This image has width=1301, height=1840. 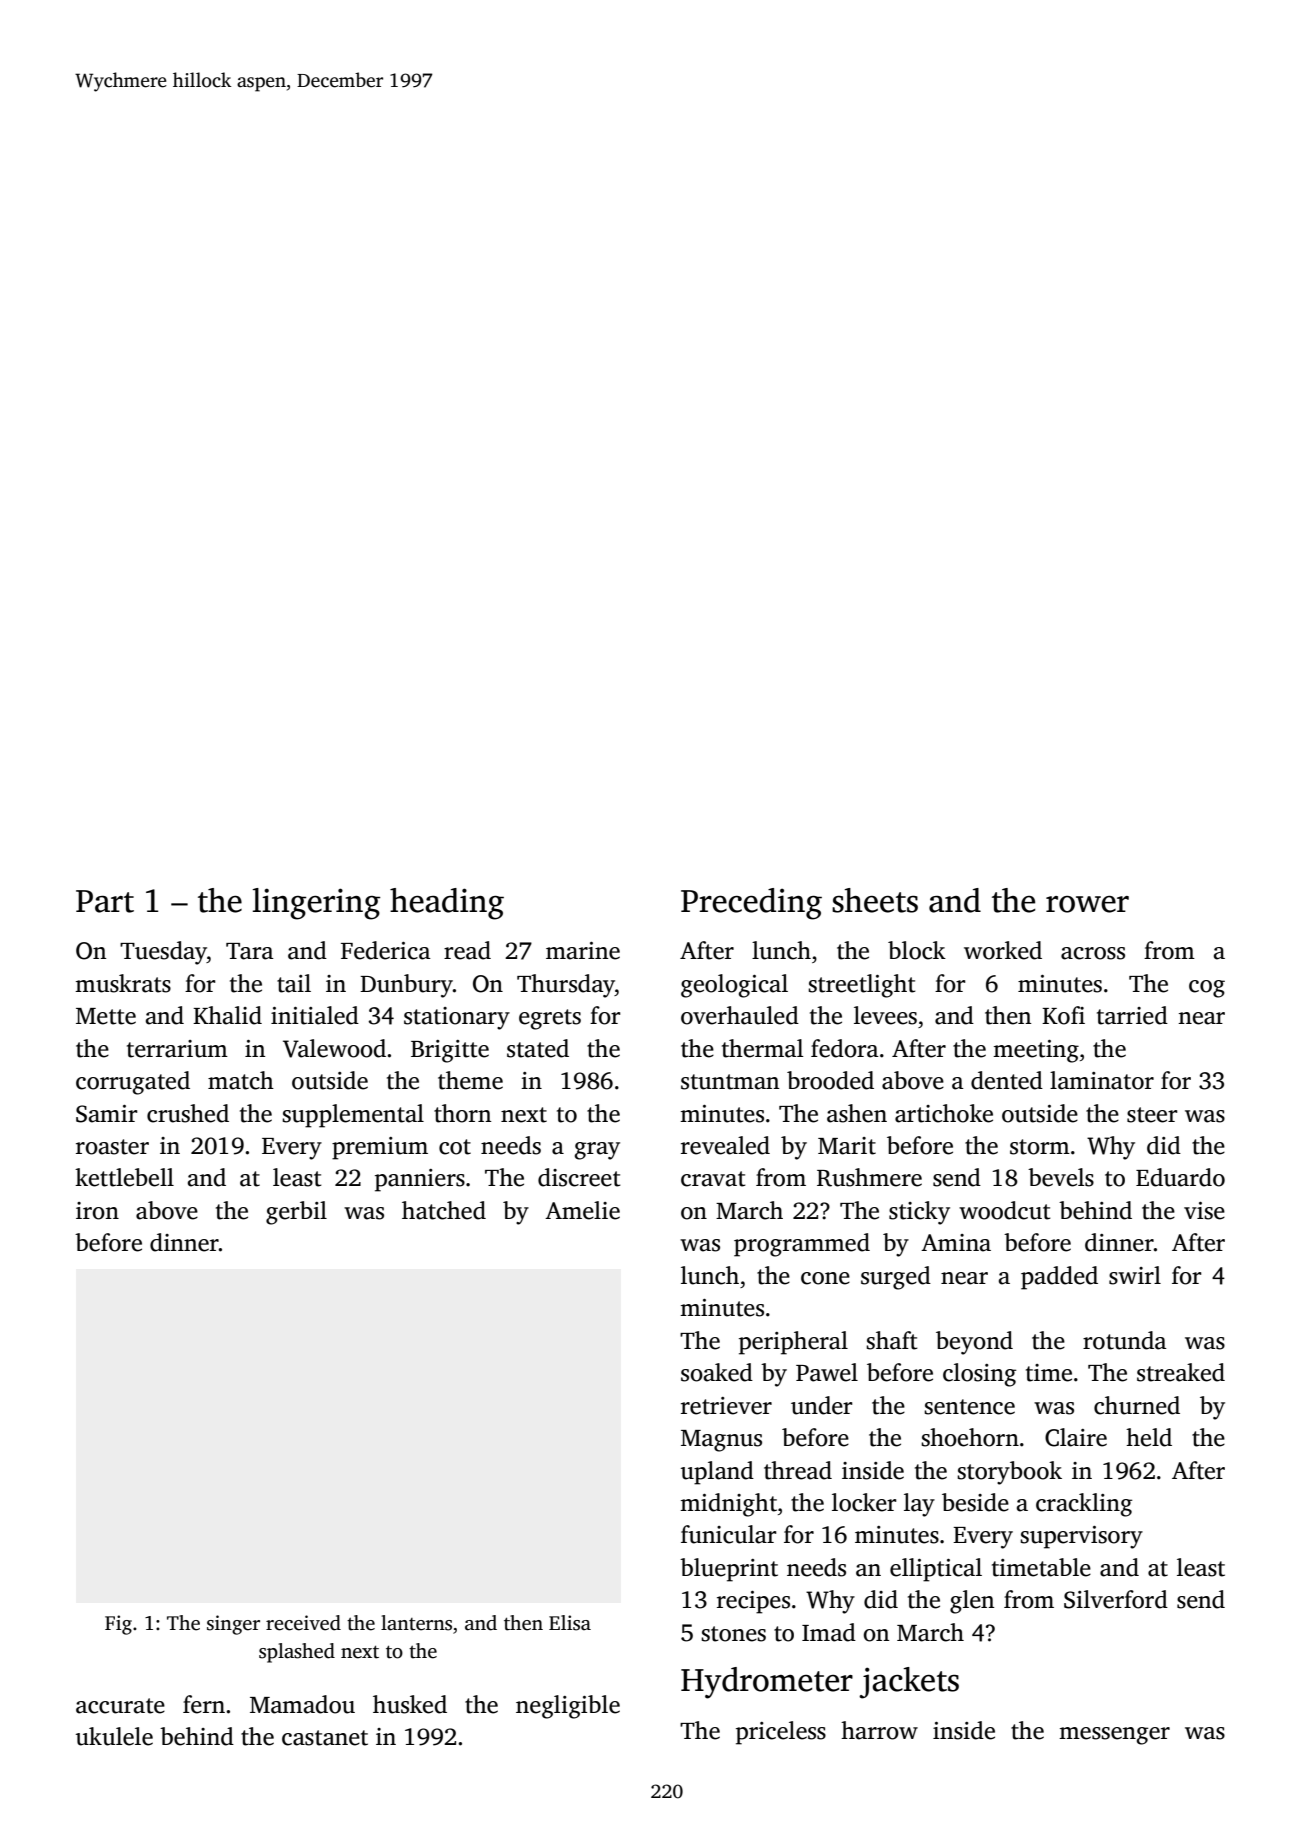 What do you see at coordinates (728, 1505) in the image?
I see `midnight` at bounding box center [728, 1505].
